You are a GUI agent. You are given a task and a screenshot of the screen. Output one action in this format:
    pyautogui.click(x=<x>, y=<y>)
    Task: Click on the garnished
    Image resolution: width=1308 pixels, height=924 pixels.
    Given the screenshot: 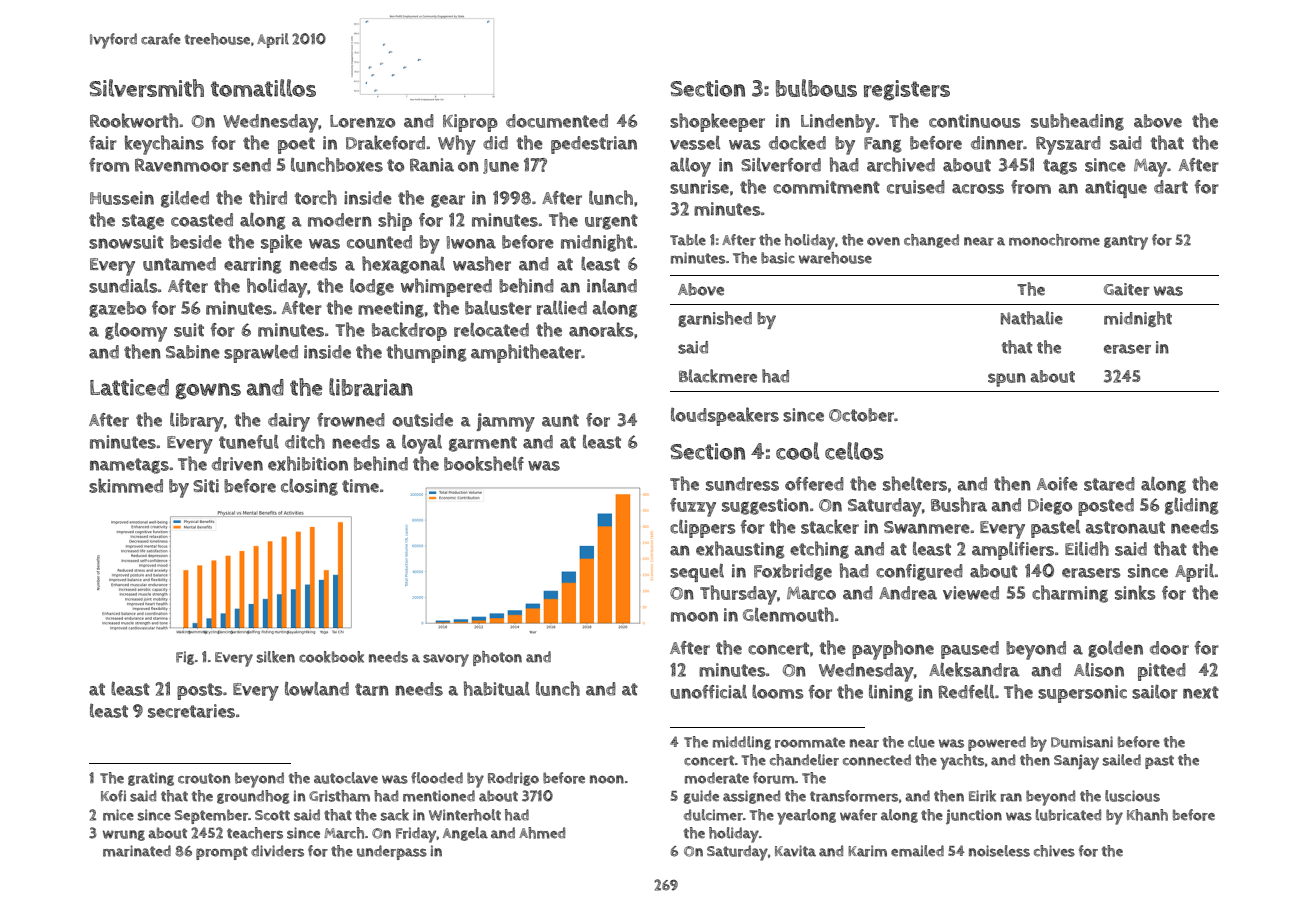 What is the action you would take?
    pyautogui.click(x=715, y=319)
